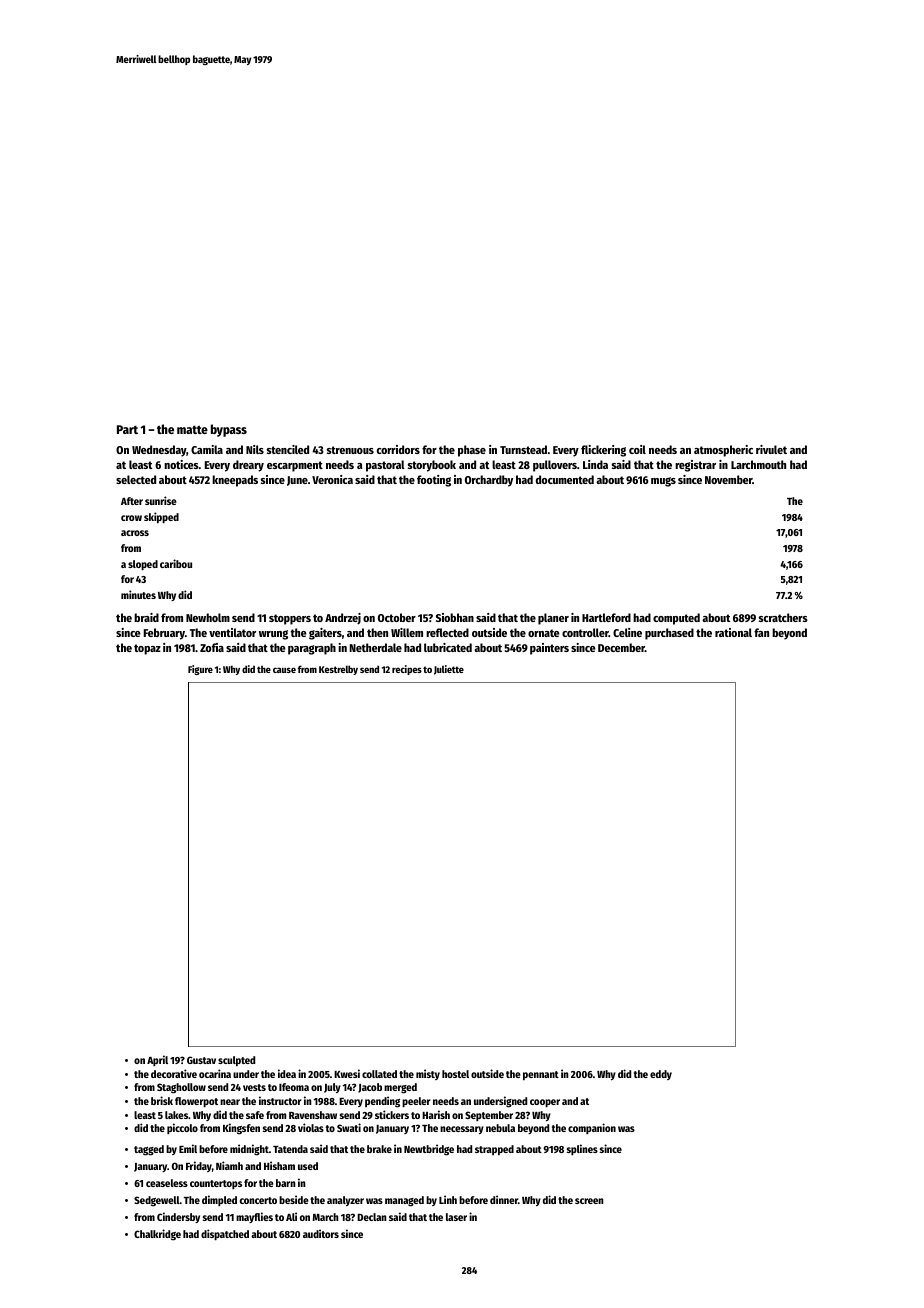 The image size is (924, 1308). I want to click on corridors, so click(398, 449).
